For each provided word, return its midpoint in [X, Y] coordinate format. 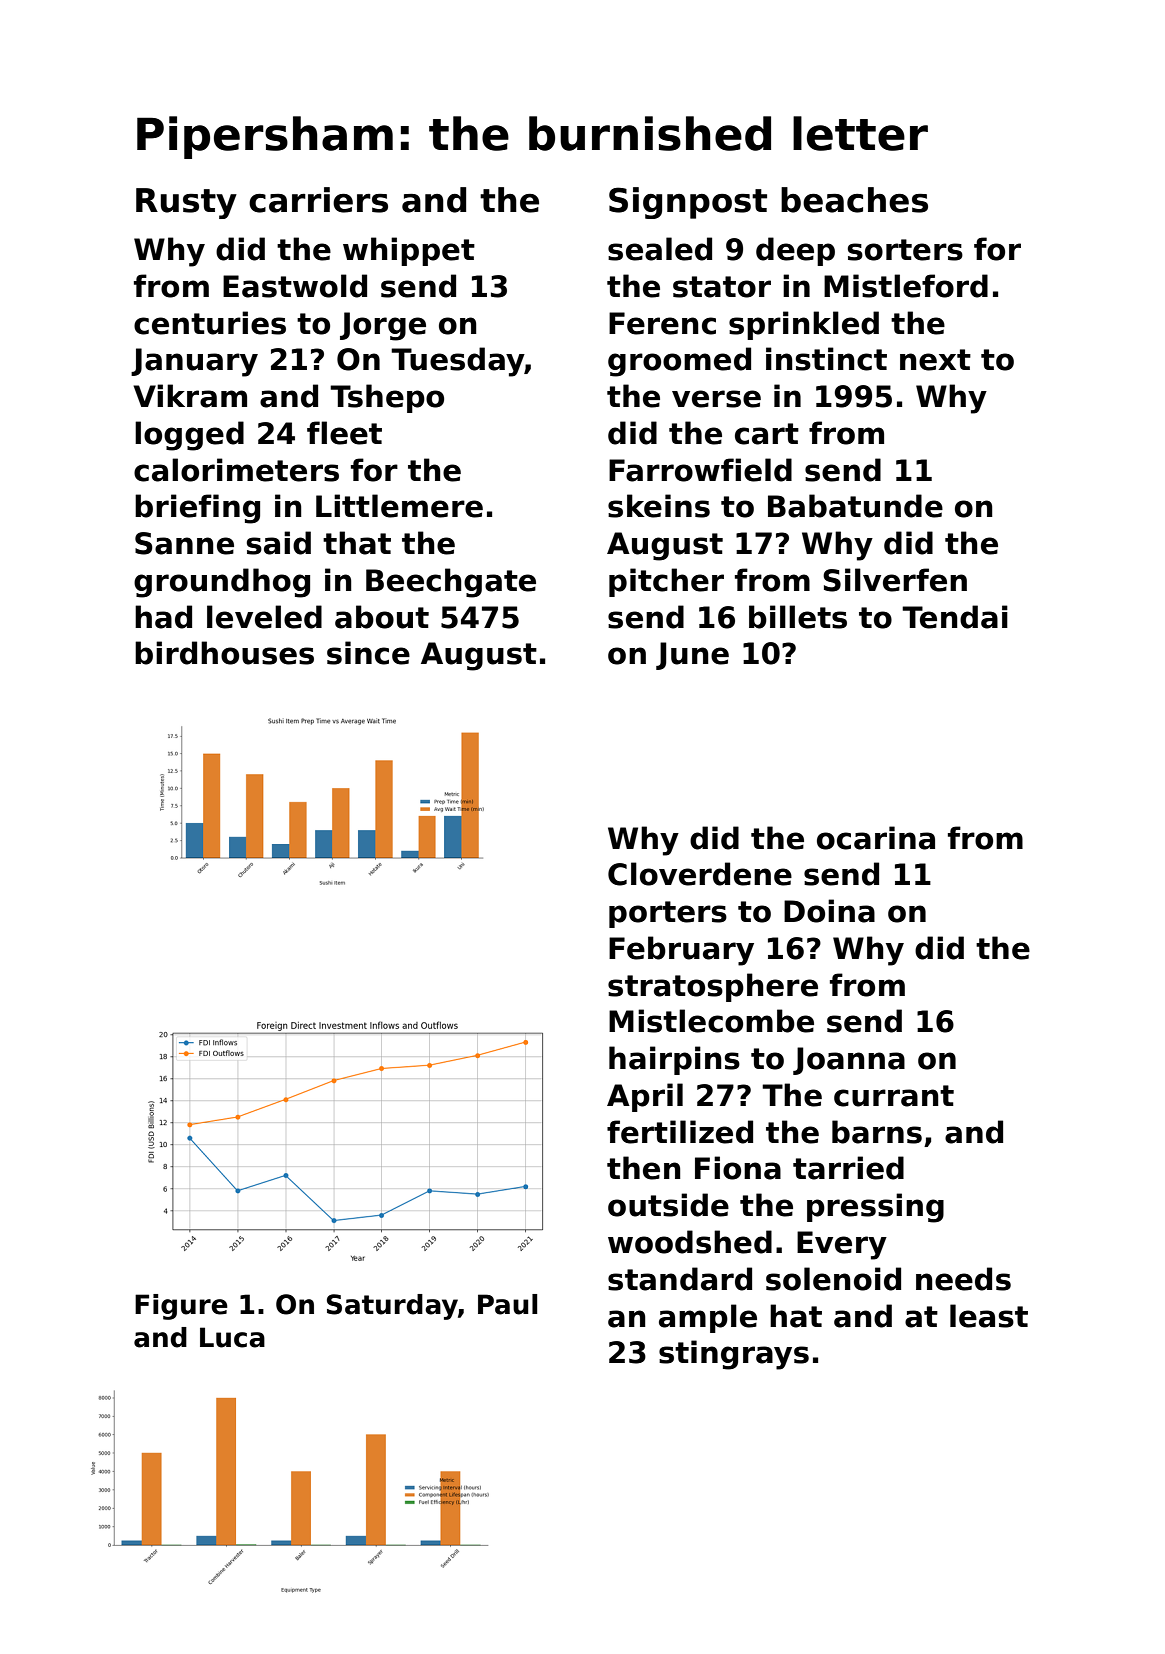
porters [668, 914]
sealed [660, 249]
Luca [232, 1337]
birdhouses [224, 653]
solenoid [833, 1279]
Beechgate [451, 583]
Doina [829, 911]
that [357, 543]
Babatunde [855, 506]
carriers [318, 200]
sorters [905, 250]
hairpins [674, 1060]
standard [680, 1279]
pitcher [666, 582]
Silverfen [895, 580]
